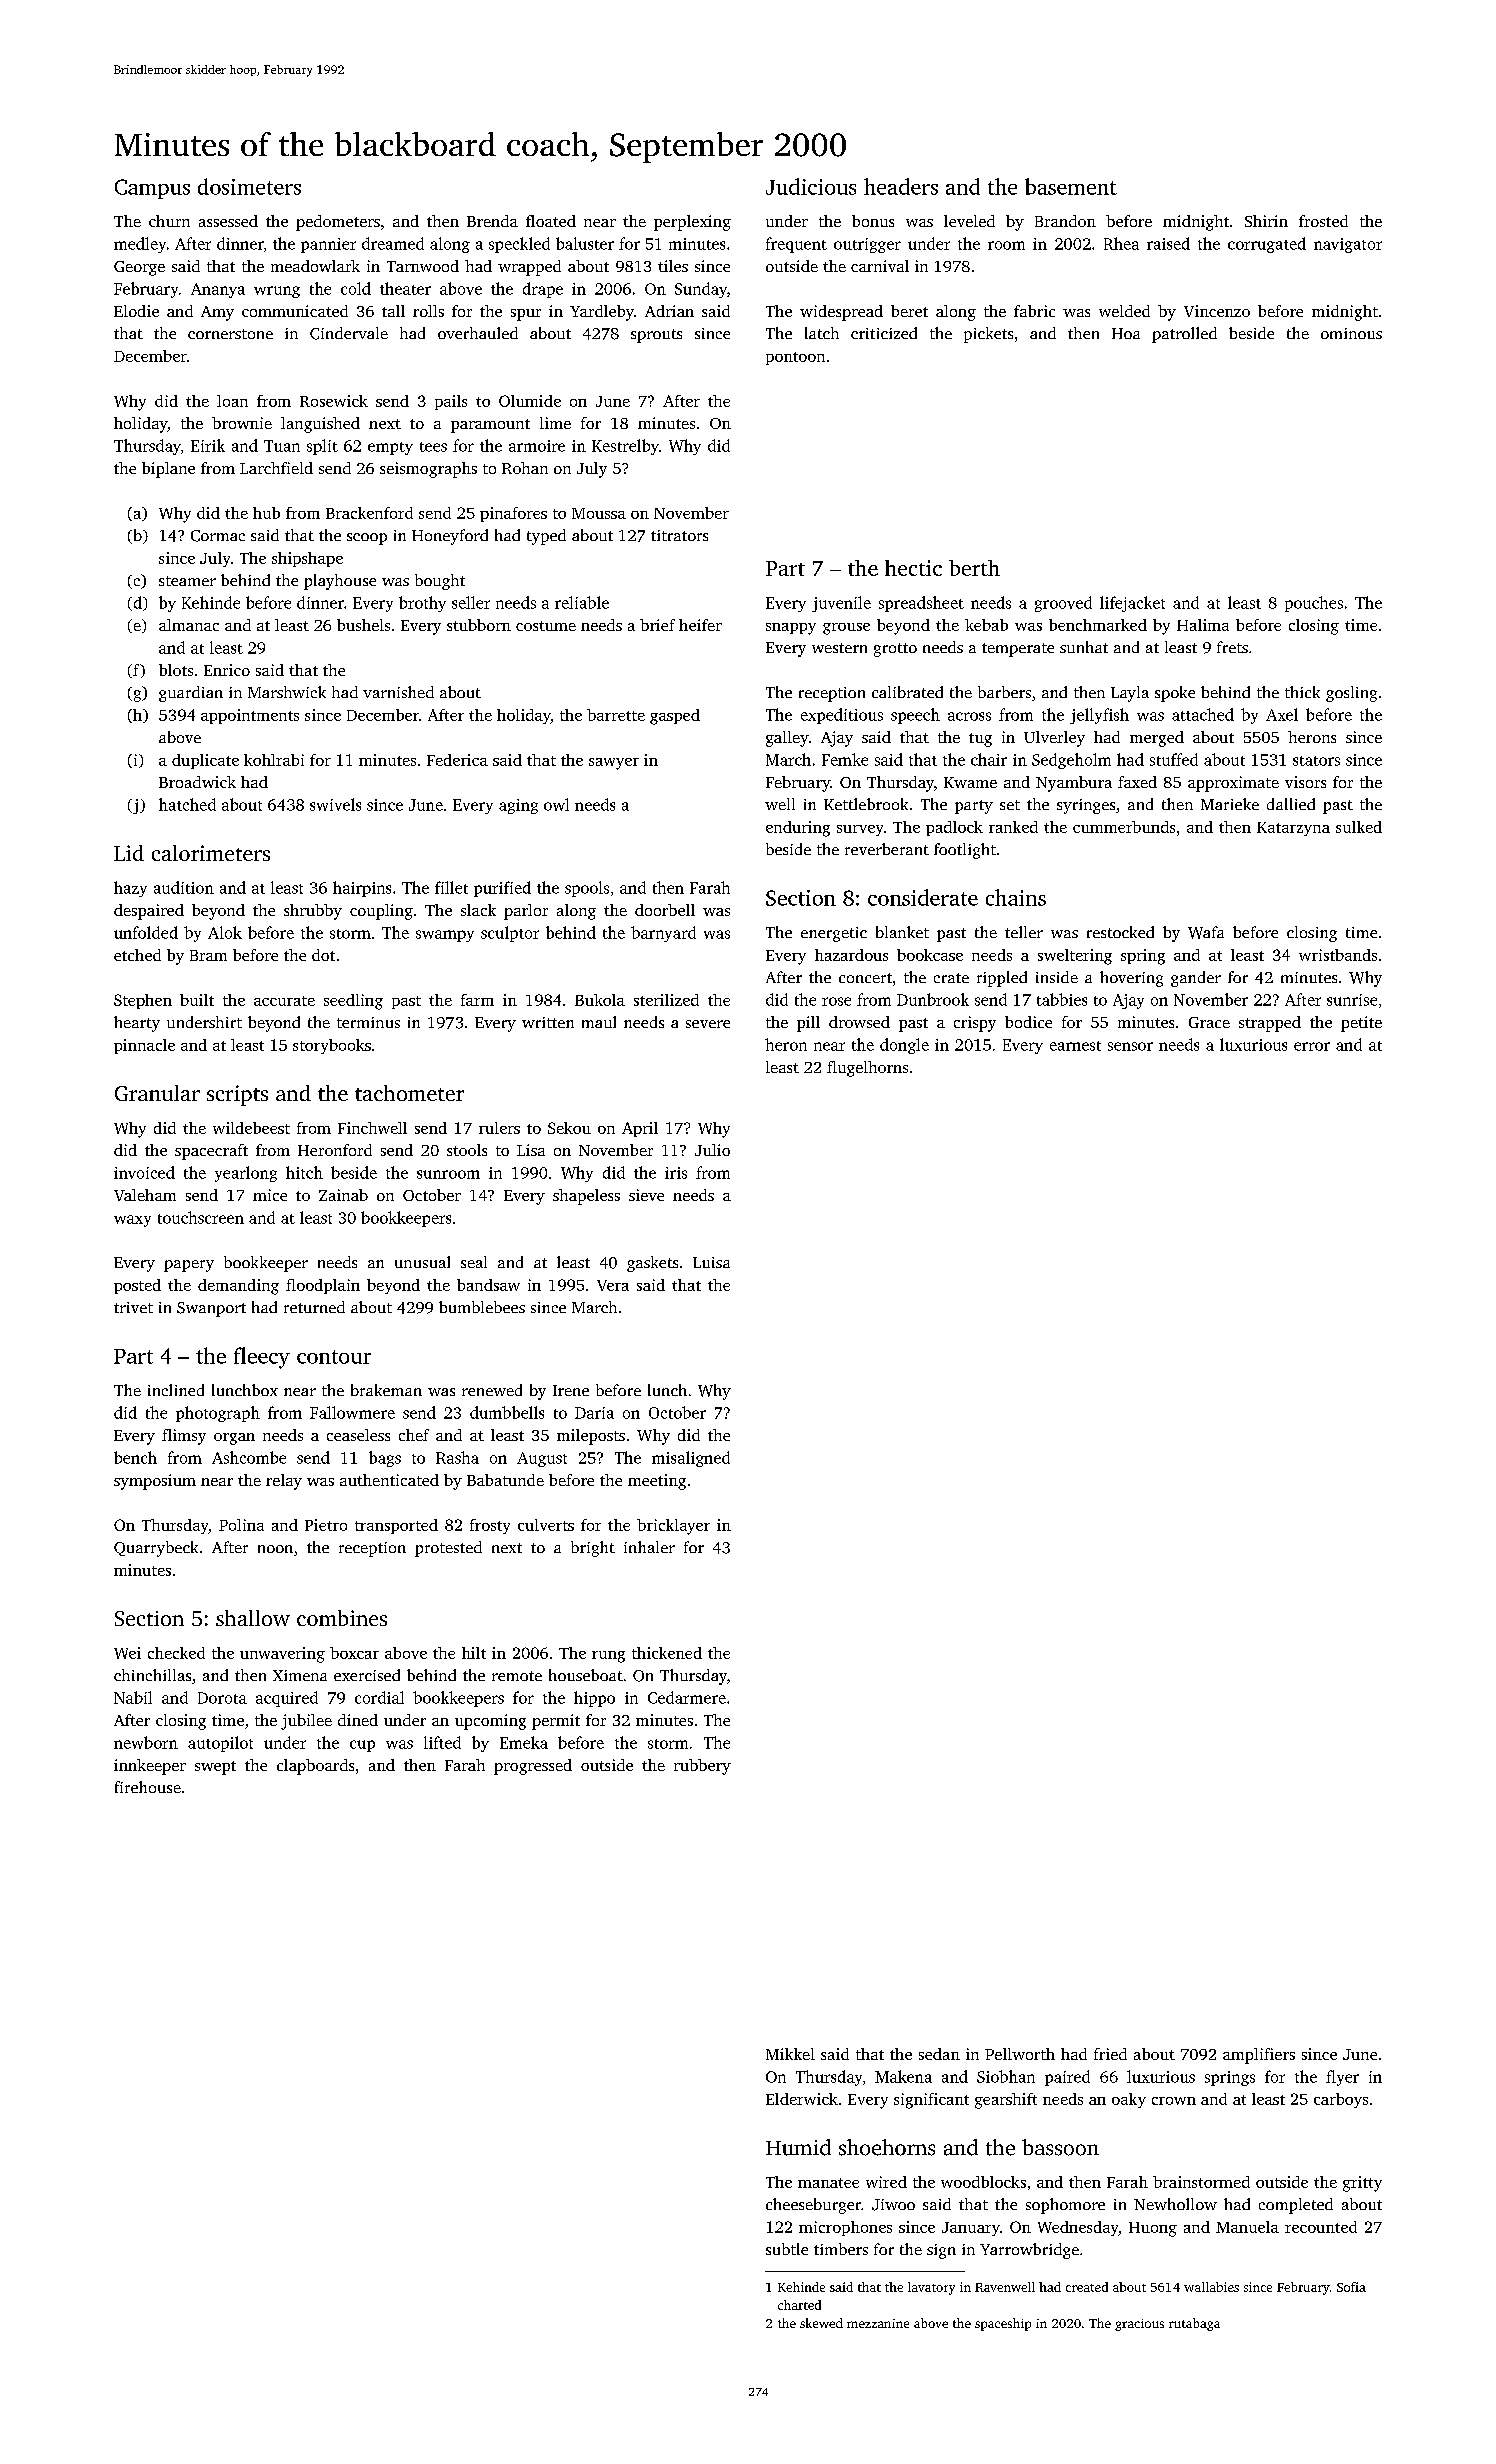 The width and height of the screenshot is (1496, 2464). Describe the element at coordinates (253, 1618) in the screenshot. I see `shallow` at that location.
